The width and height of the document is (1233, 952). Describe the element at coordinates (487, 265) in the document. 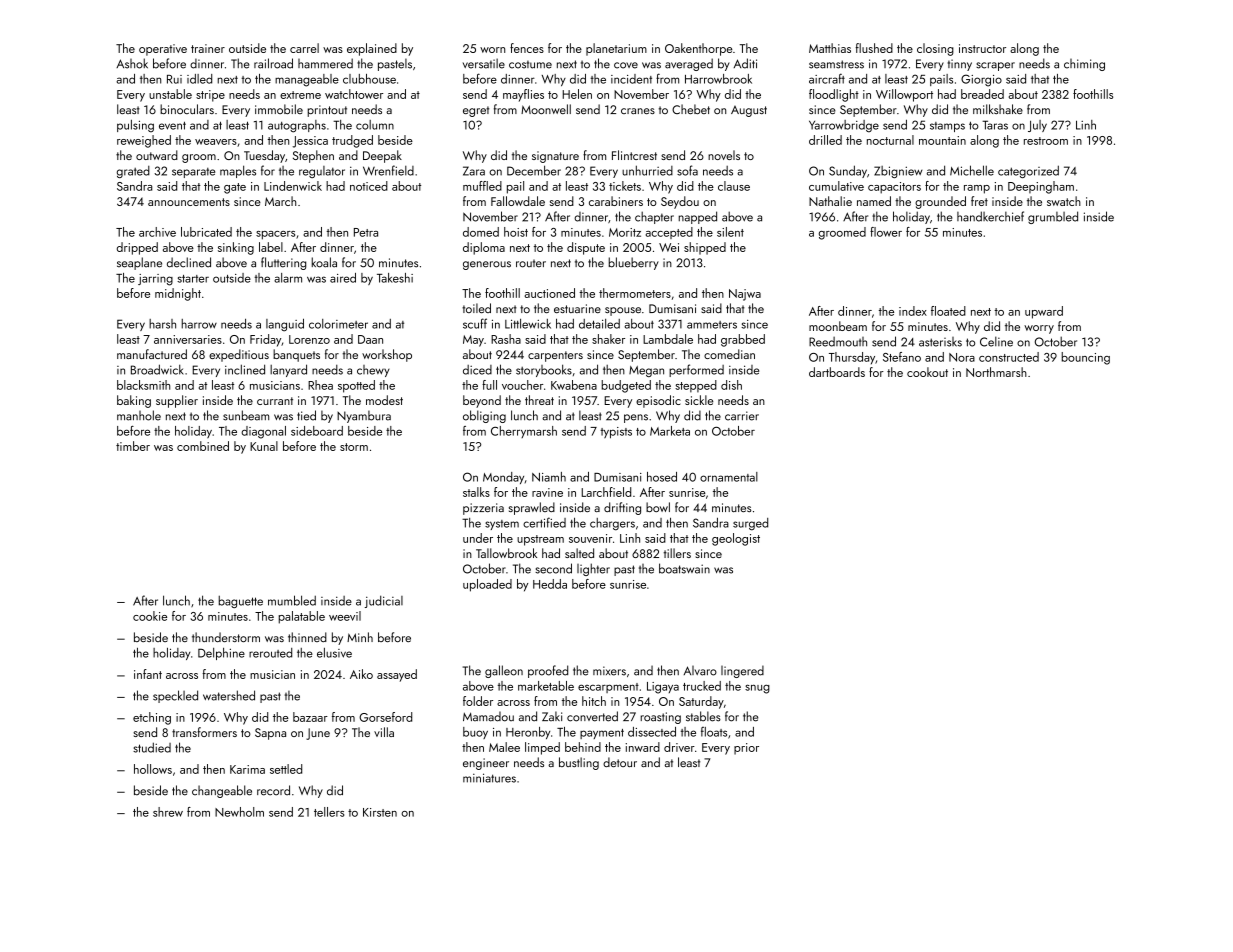

I see `generous` at that location.
